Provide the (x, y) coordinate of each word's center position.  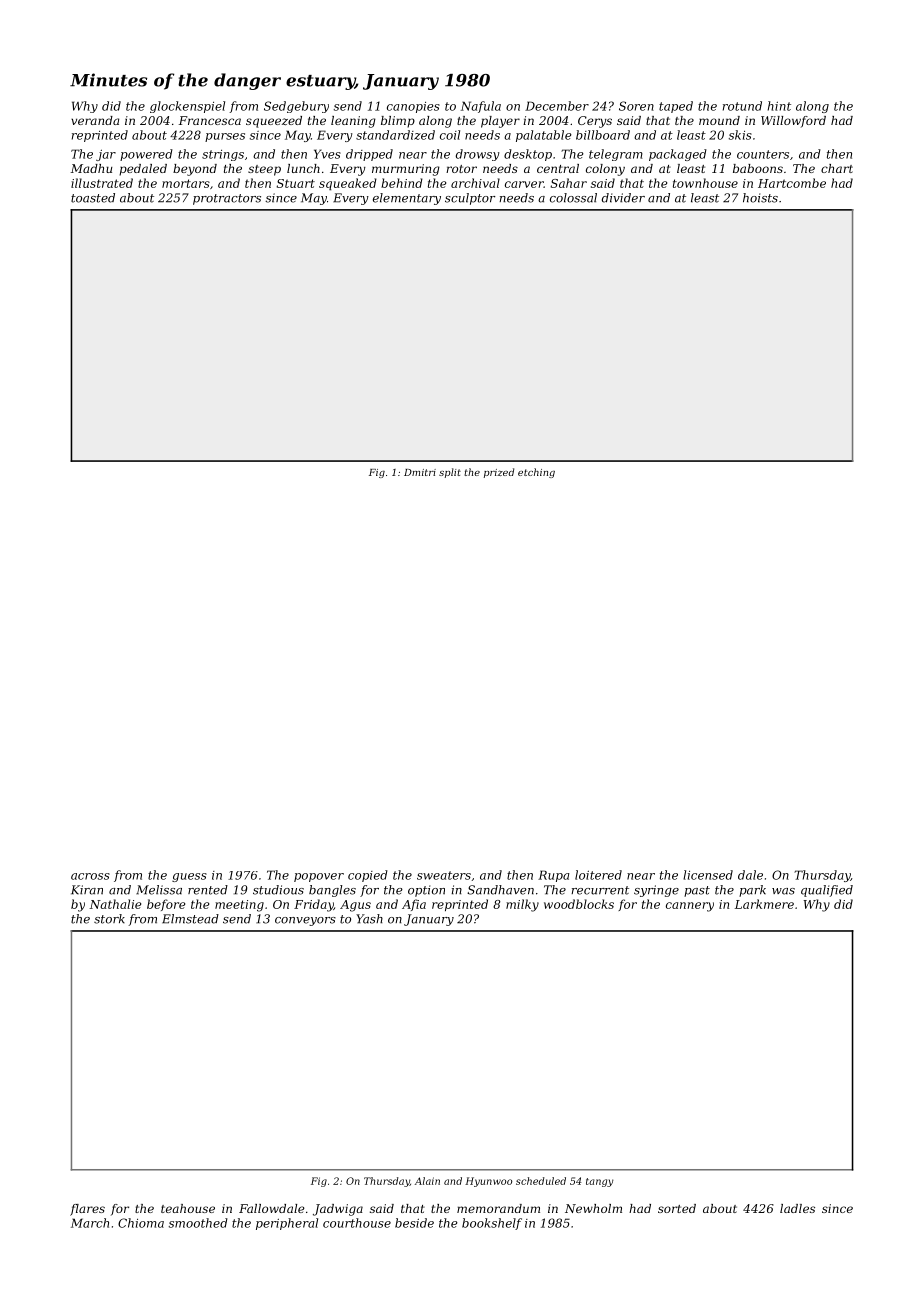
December (557, 106)
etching (536, 473)
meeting (239, 906)
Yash (369, 919)
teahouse (188, 1208)
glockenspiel (187, 107)
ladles (797, 1208)
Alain (427, 1181)
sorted (677, 1208)
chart (837, 168)
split (450, 473)
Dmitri (420, 472)
